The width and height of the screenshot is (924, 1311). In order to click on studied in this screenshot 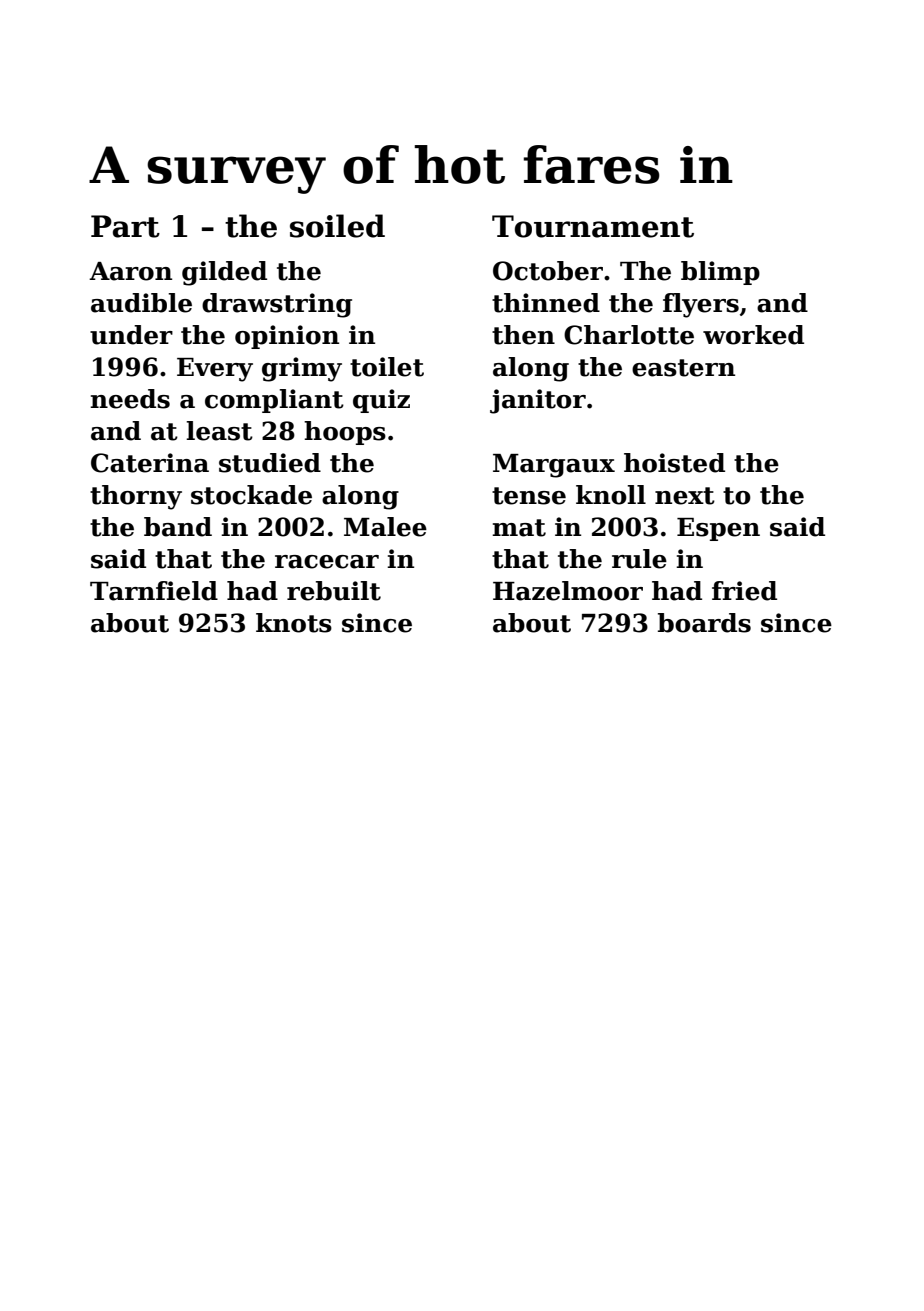, I will do `click(270, 463)`.
